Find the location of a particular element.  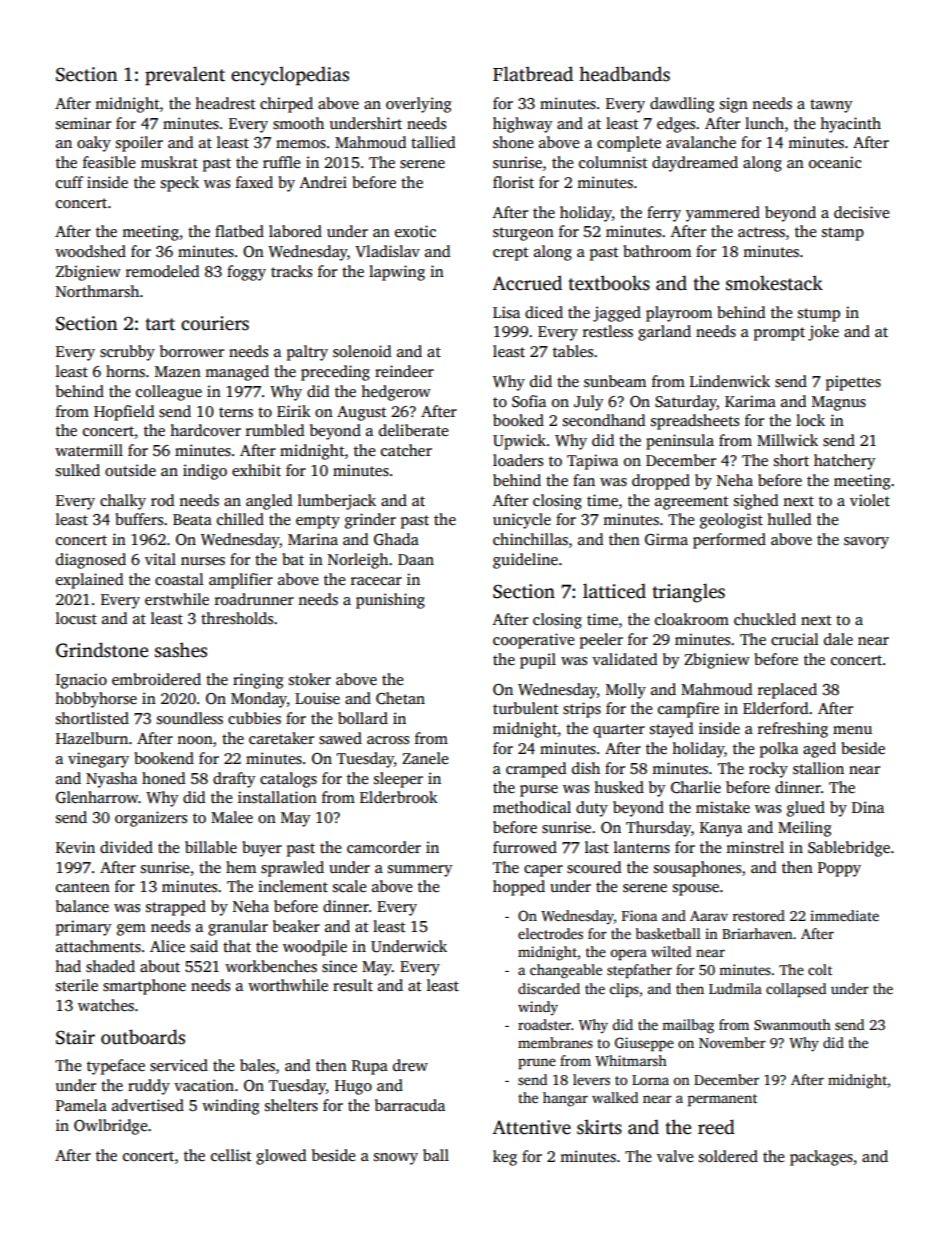

shelters is located at coordinates (291, 1105).
